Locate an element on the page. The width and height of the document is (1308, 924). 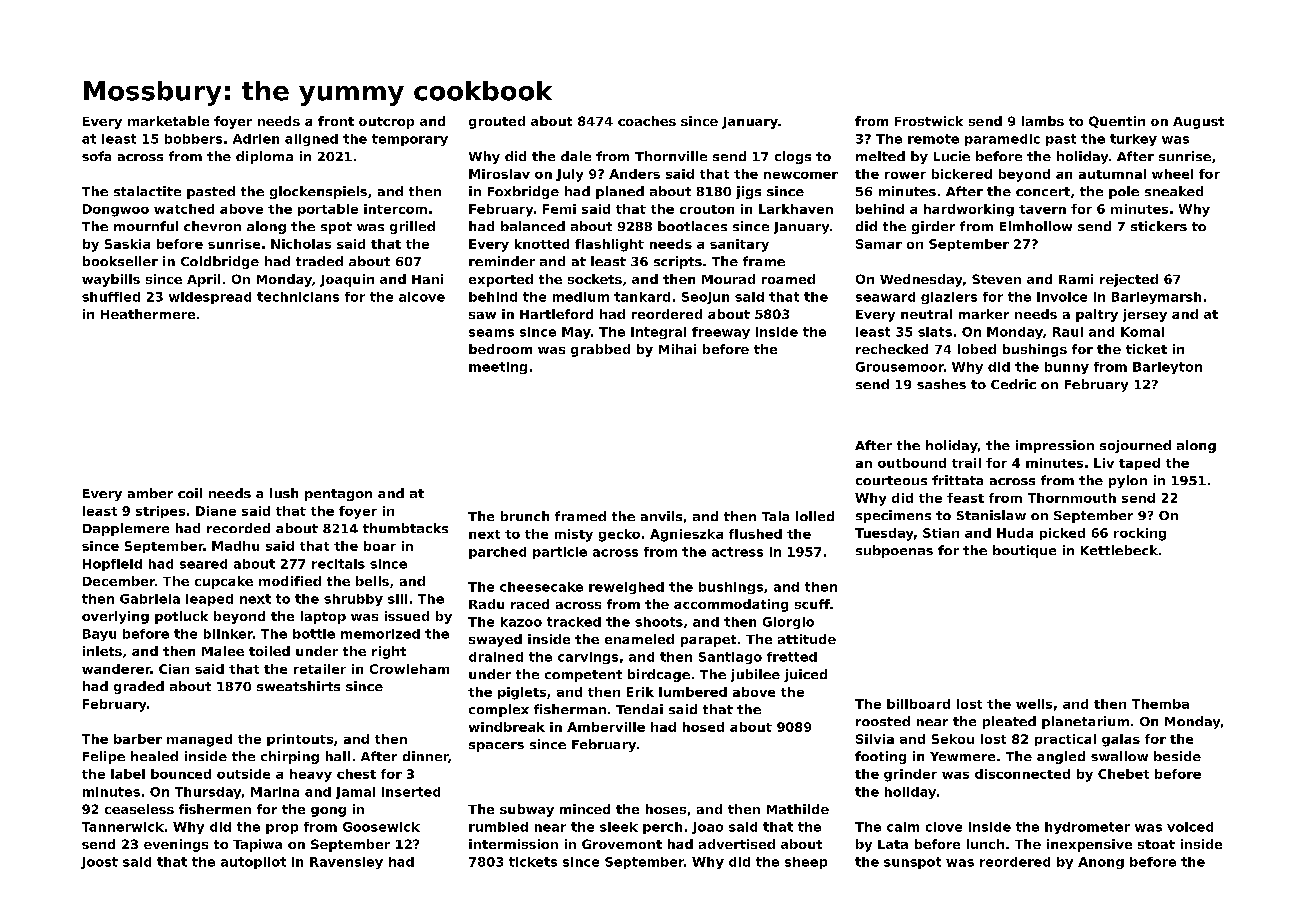
Mathilde is located at coordinates (798, 809).
